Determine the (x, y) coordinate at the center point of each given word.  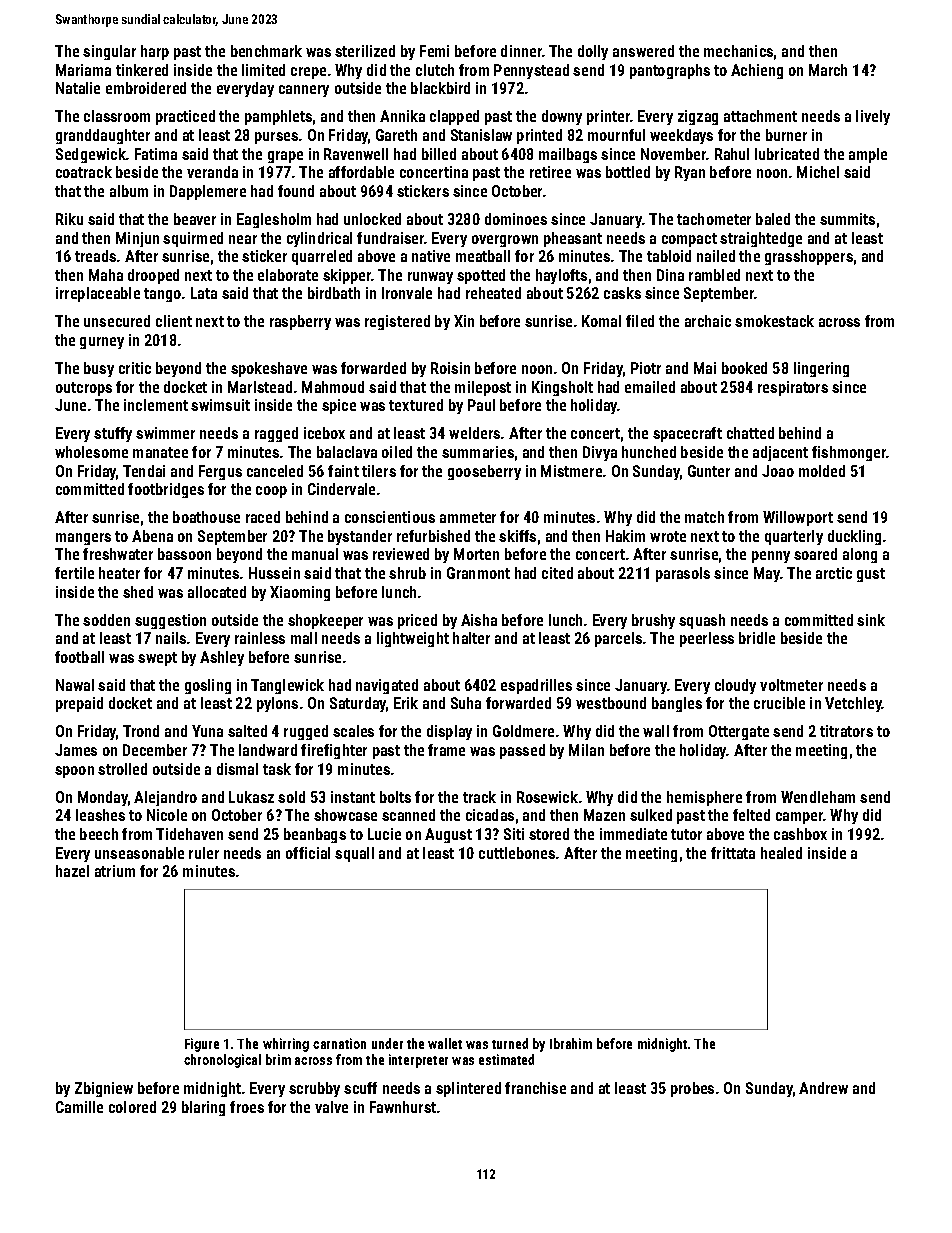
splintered (468, 1089)
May (767, 574)
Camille (79, 1107)
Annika (402, 116)
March (828, 70)
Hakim (625, 536)
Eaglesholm (274, 220)
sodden (106, 620)
